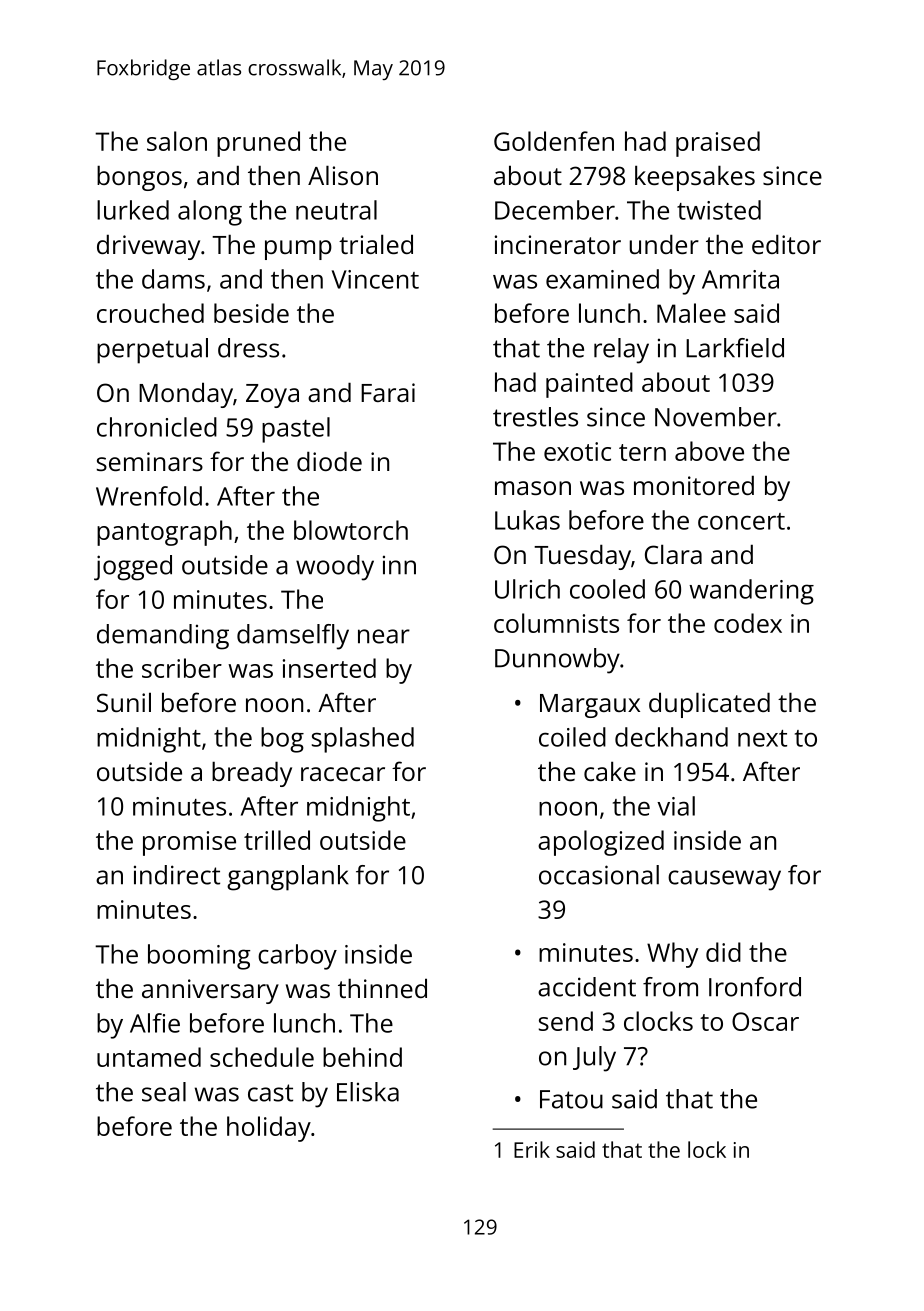 This document has height=1311, width=924. What do you see at coordinates (735, 348) in the document?
I see `Larkfield` at bounding box center [735, 348].
